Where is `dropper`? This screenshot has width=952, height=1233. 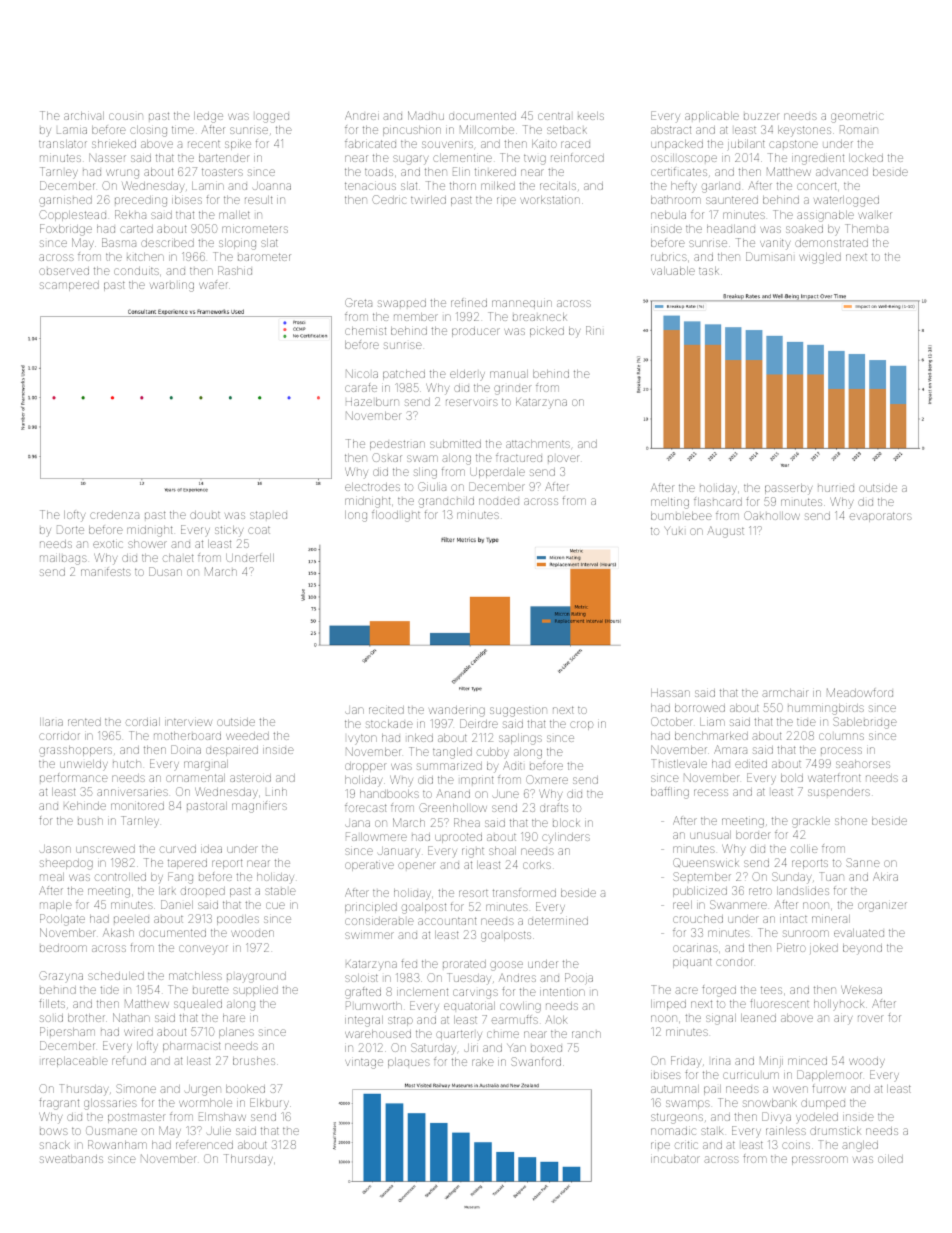 dropper is located at coordinates (365, 767).
